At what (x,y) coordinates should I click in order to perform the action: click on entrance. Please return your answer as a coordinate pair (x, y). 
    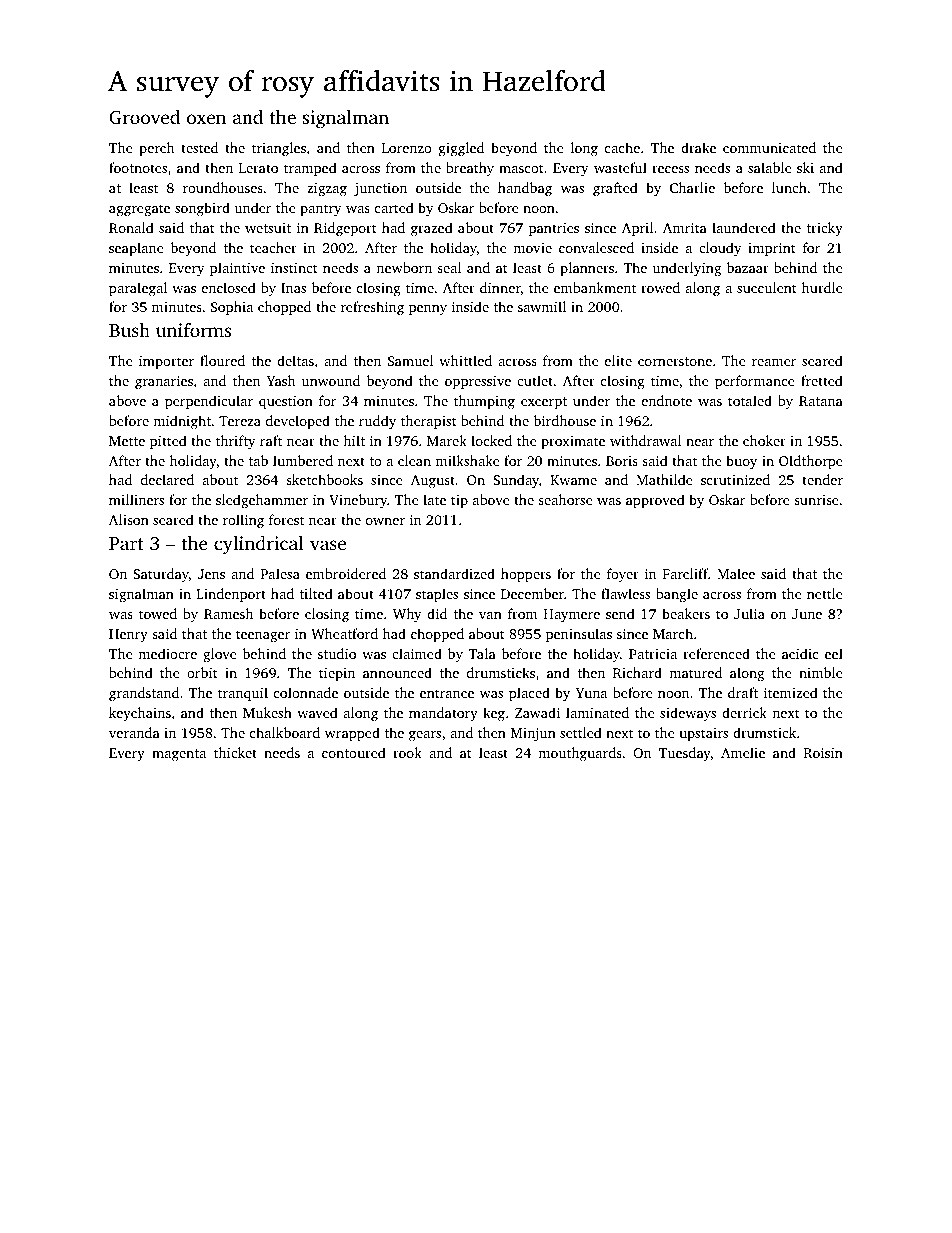
    Looking at the image, I should click on (447, 693).
